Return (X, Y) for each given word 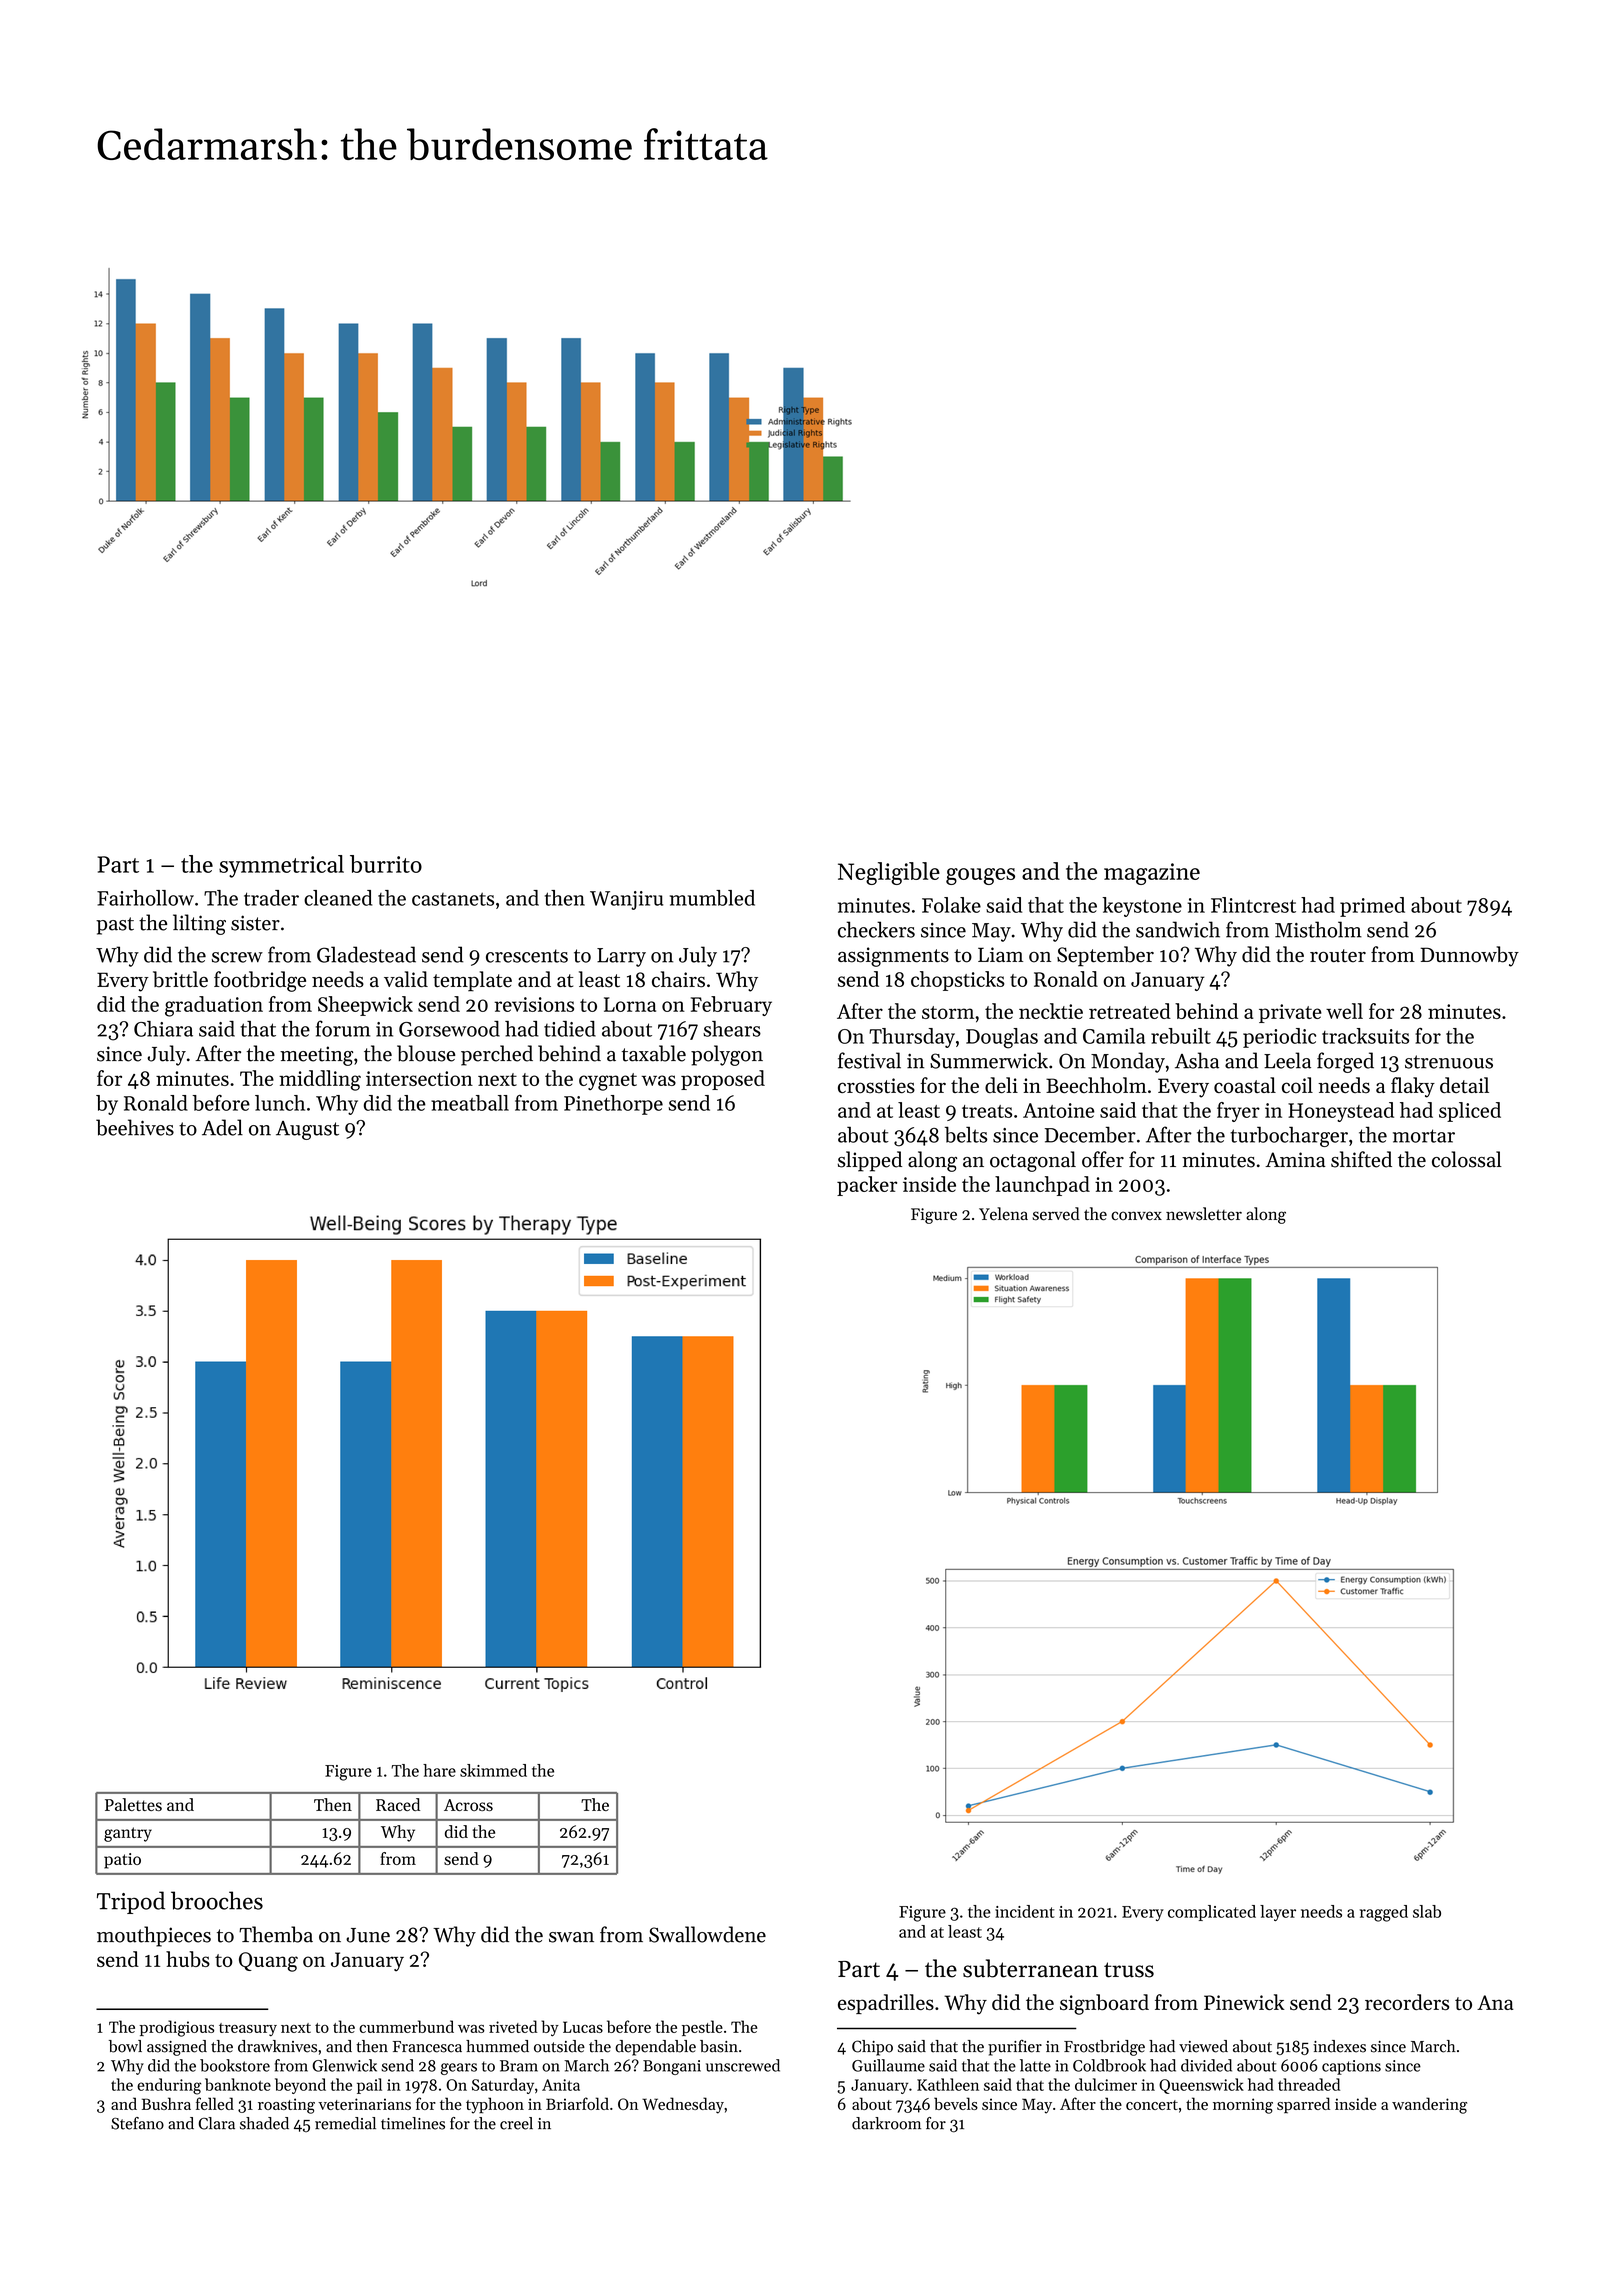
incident (1025, 1911)
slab (1427, 1911)
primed (1372, 907)
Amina (1295, 1159)
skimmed (493, 1770)
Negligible (889, 873)
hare (439, 1770)
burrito (386, 864)
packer (867, 1186)
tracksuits (1365, 1036)
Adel (222, 1127)
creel (516, 2123)
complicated (1212, 1913)
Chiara (163, 1029)
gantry (128, 1834)
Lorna (630, 1004)
